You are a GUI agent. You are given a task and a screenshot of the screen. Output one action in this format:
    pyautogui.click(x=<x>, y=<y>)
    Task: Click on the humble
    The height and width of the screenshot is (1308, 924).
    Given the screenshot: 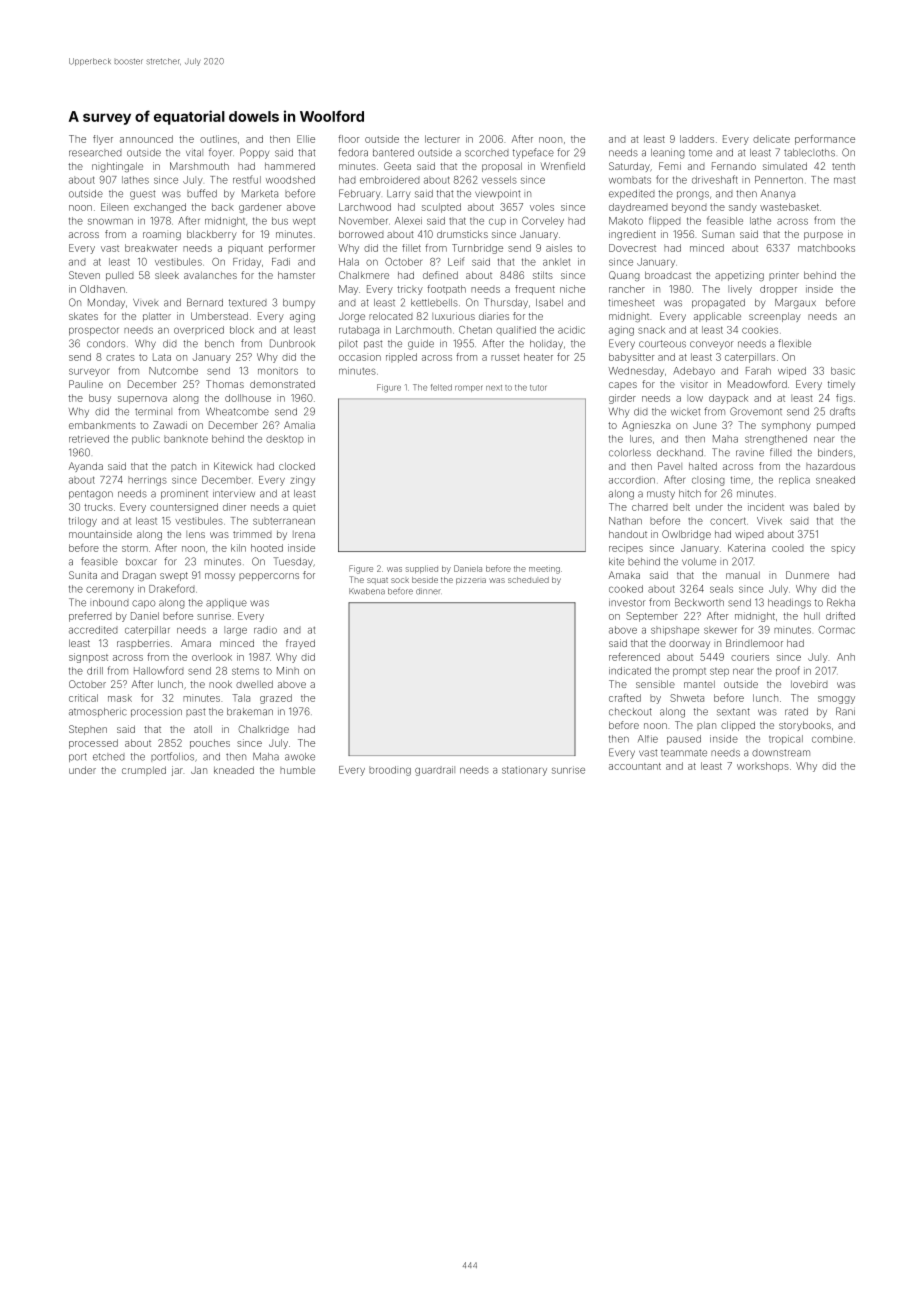 What is the action you would take?
    pyautogui.click(x=297, y=770)
